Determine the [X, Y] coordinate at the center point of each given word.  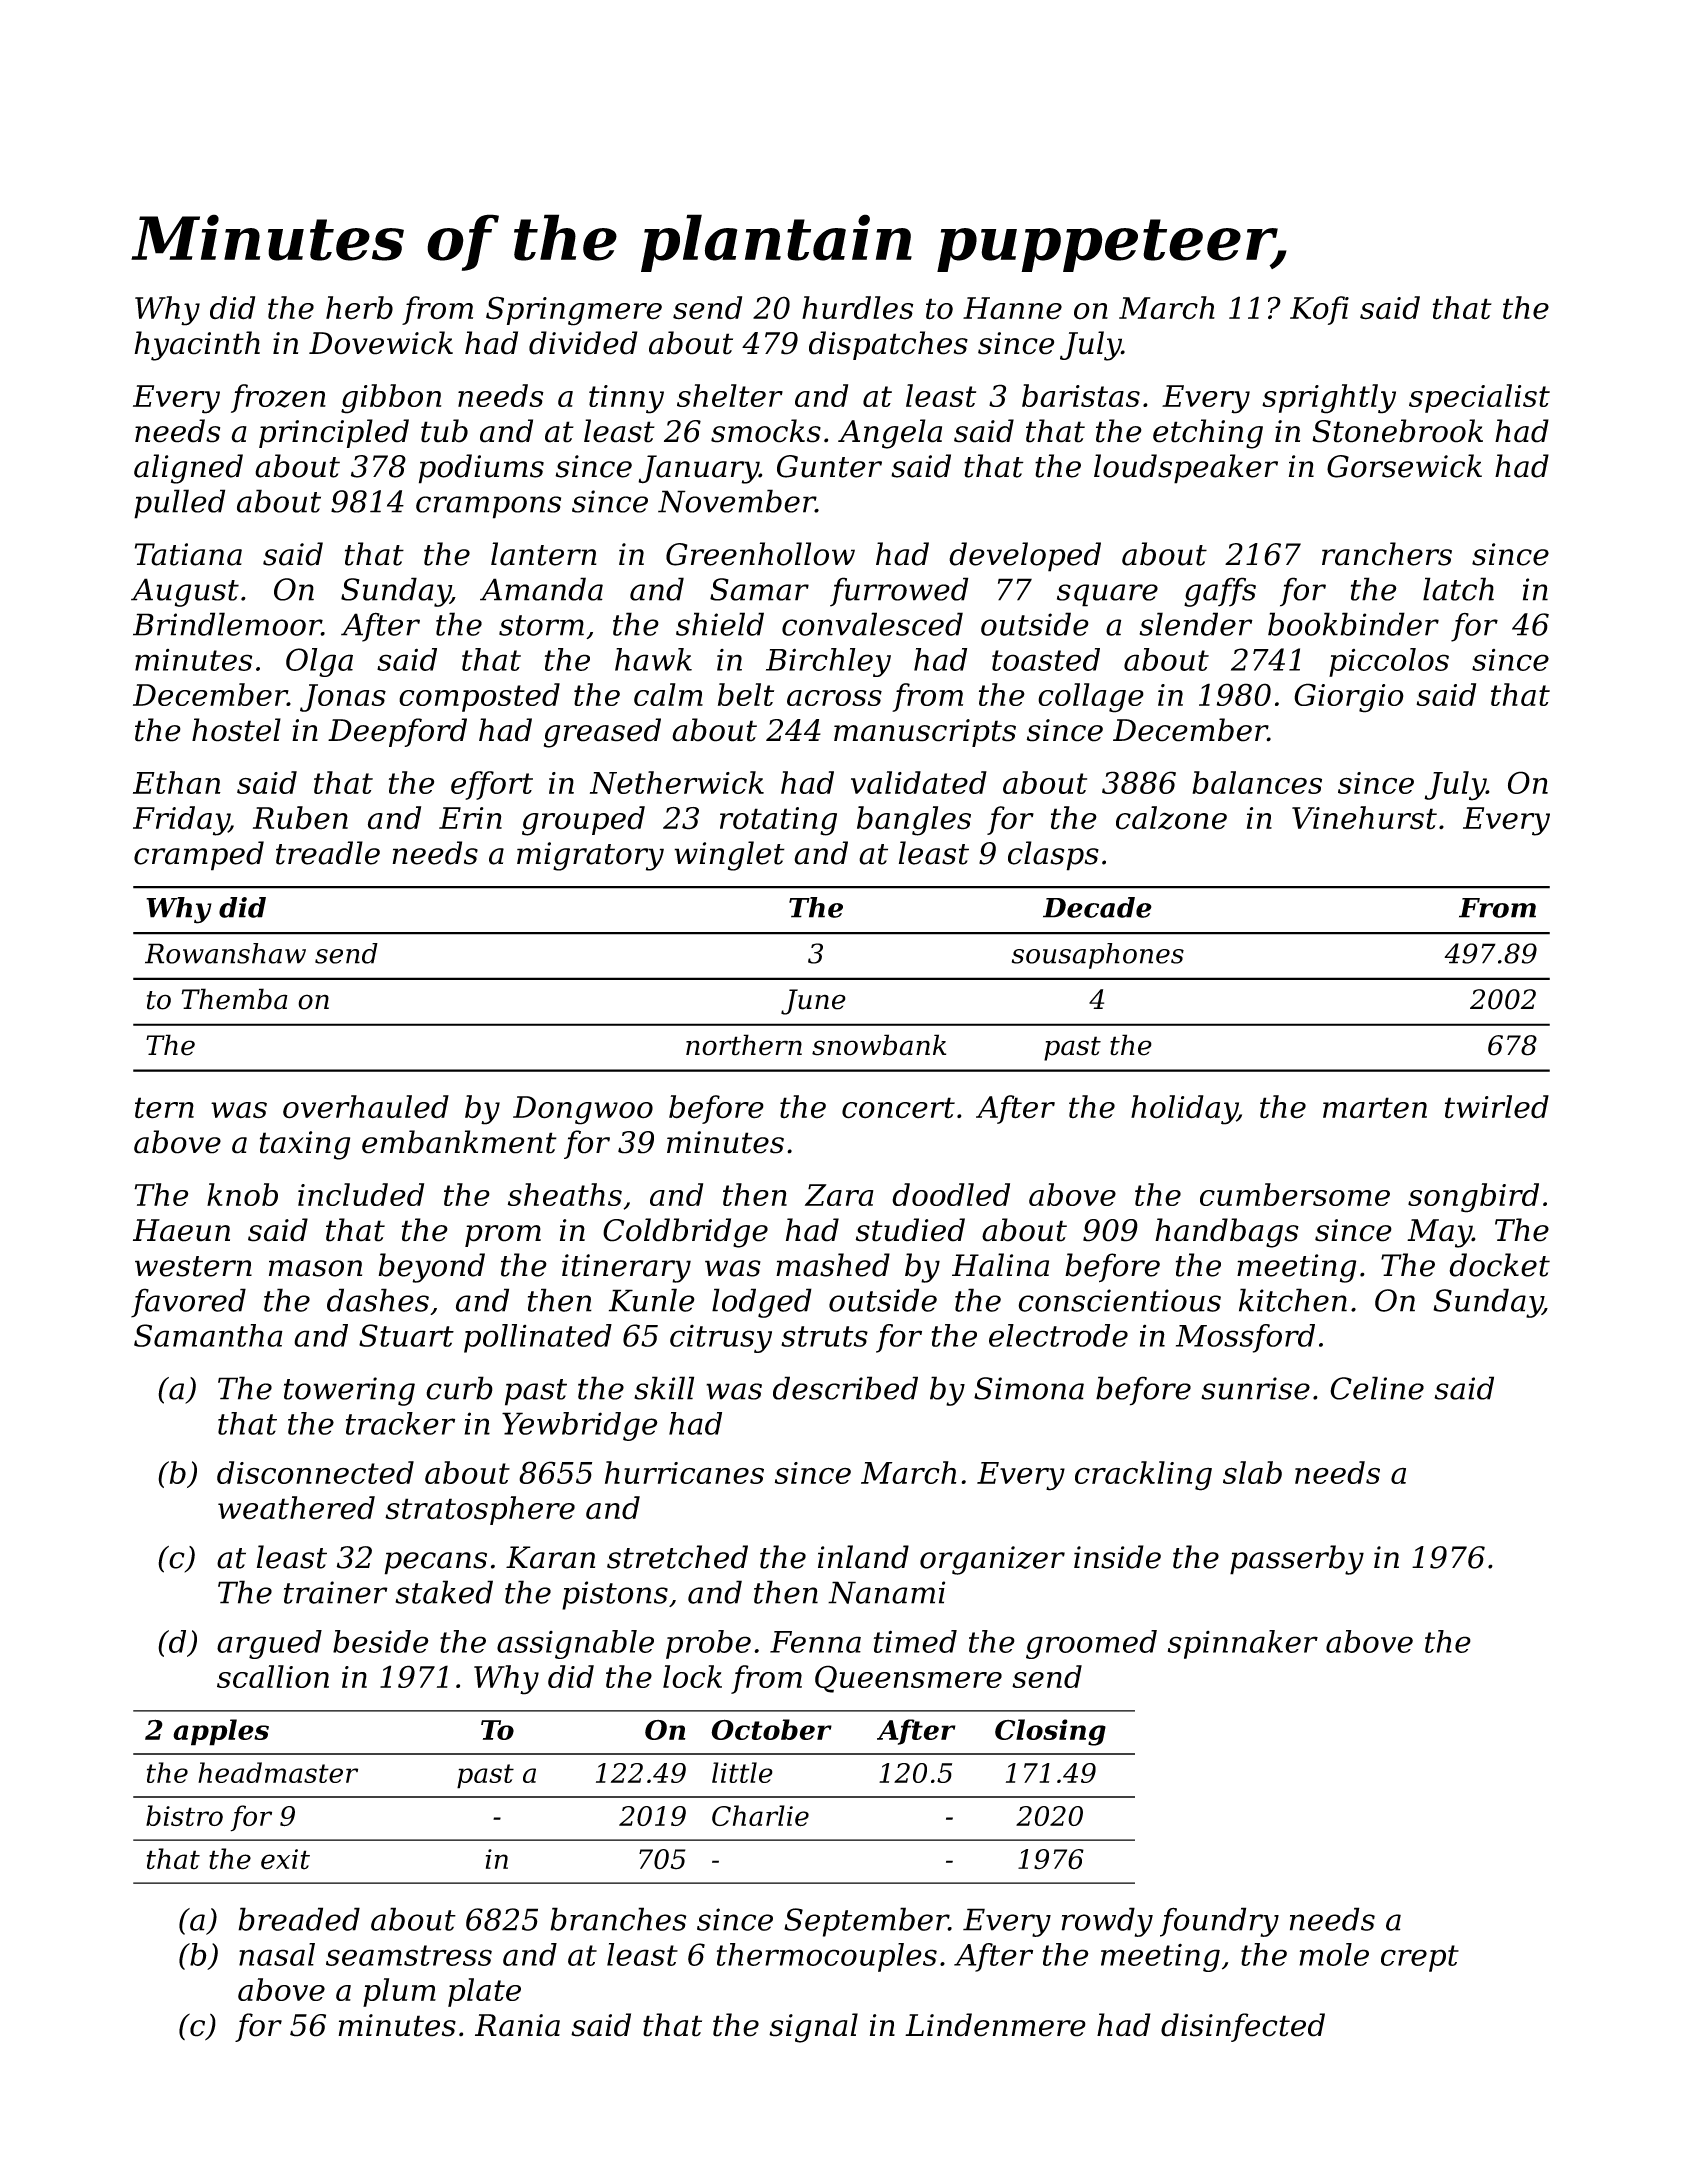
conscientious [1119, 1300]
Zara [839, 1195]
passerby [1297, 1560]
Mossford [1245, 1338]
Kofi [1319, 310]
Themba [234, 999]
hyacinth [197, 346]
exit [285, 1859]
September [866, 1922]
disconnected [315, 1472]
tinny [626, 399]
